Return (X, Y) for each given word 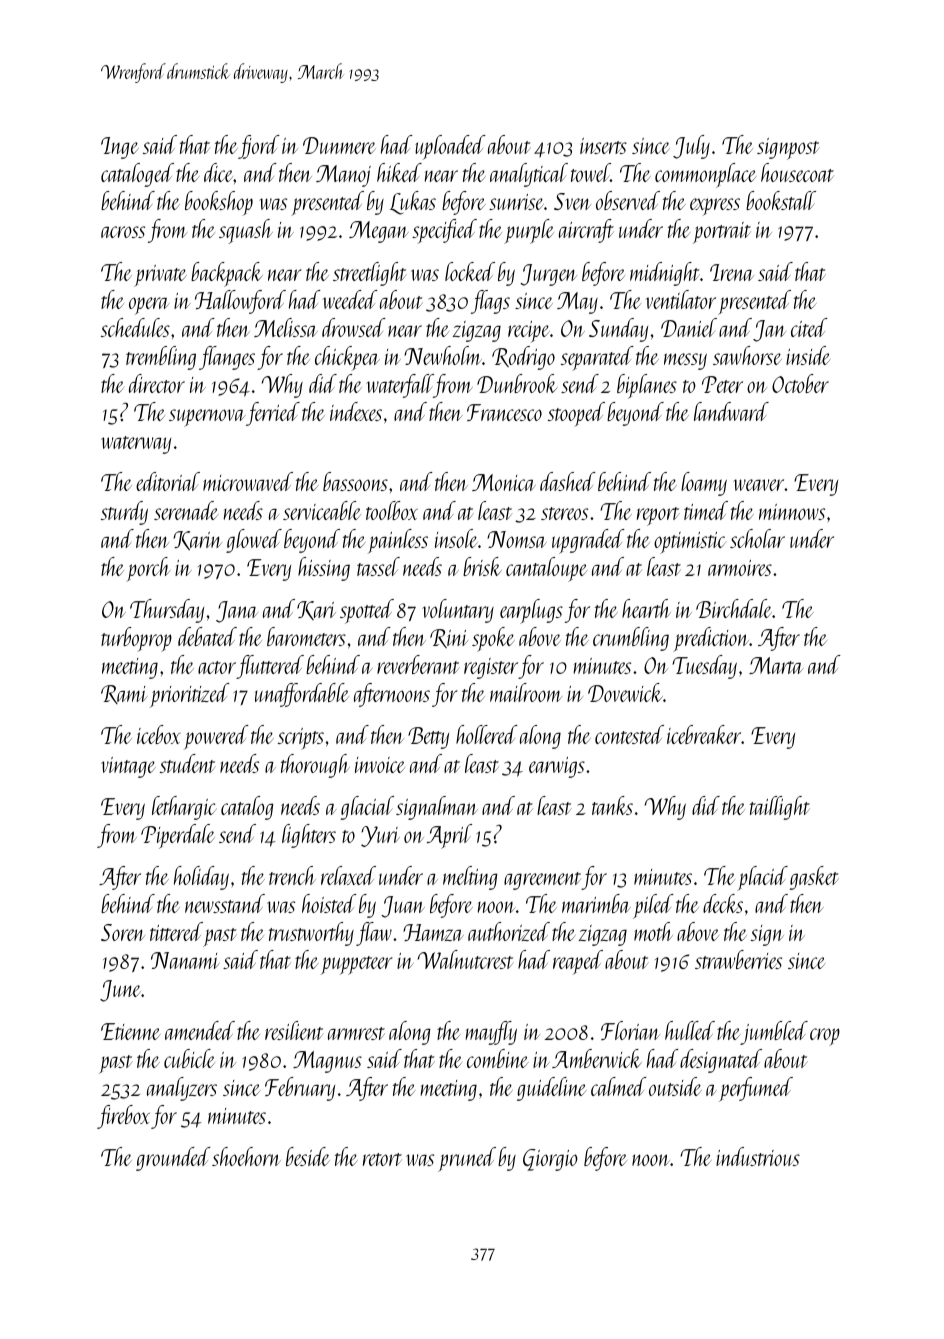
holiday (201, 878)
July (691, 147)
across (123, 232)
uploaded (450, 147)
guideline (551, 1089)
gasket (814, 878)
